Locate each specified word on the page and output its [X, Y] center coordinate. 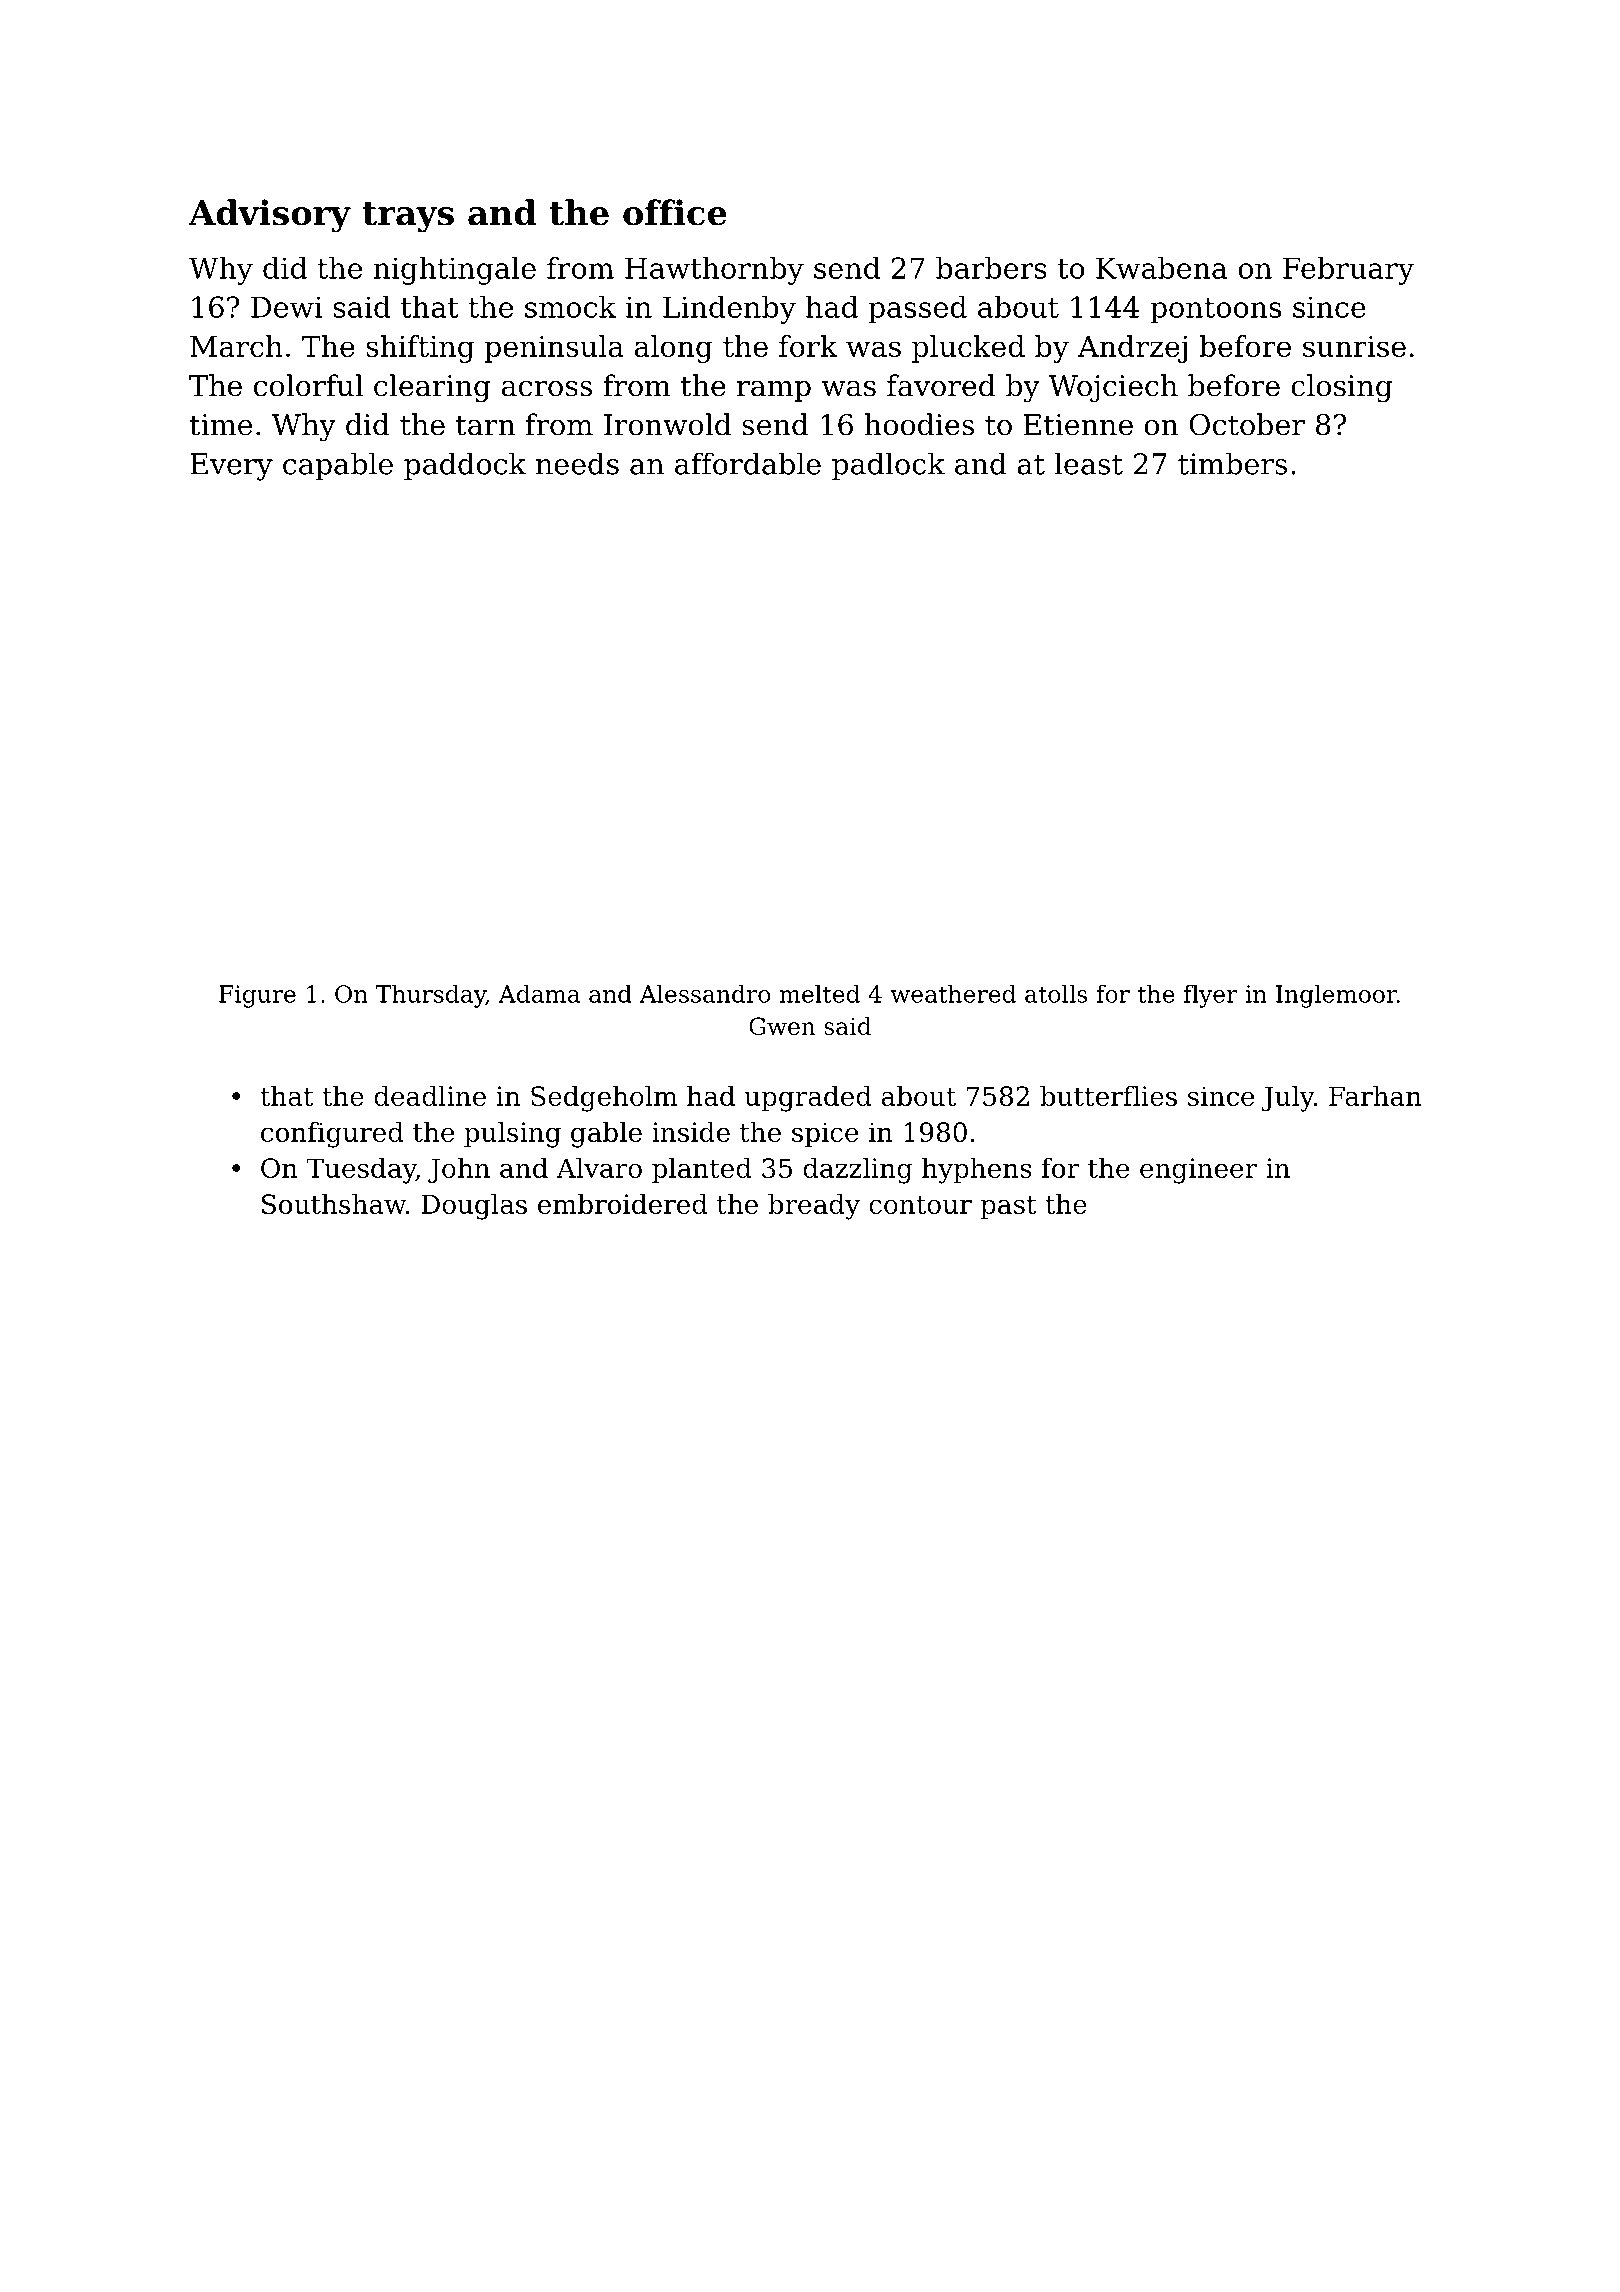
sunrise [1354, 346]
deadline [430, 1096]
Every [231, 467]
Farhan [1375, 1096]
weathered [953, 994]
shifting [420, 349]
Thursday [431, 996]
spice [825, 1134]
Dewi [287, 307]
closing [1341, 388]
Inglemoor [1336, 996]
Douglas [474, 1207]
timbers [1232, 463]
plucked [968, 349]
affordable [748, 463]
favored [941, 385]
